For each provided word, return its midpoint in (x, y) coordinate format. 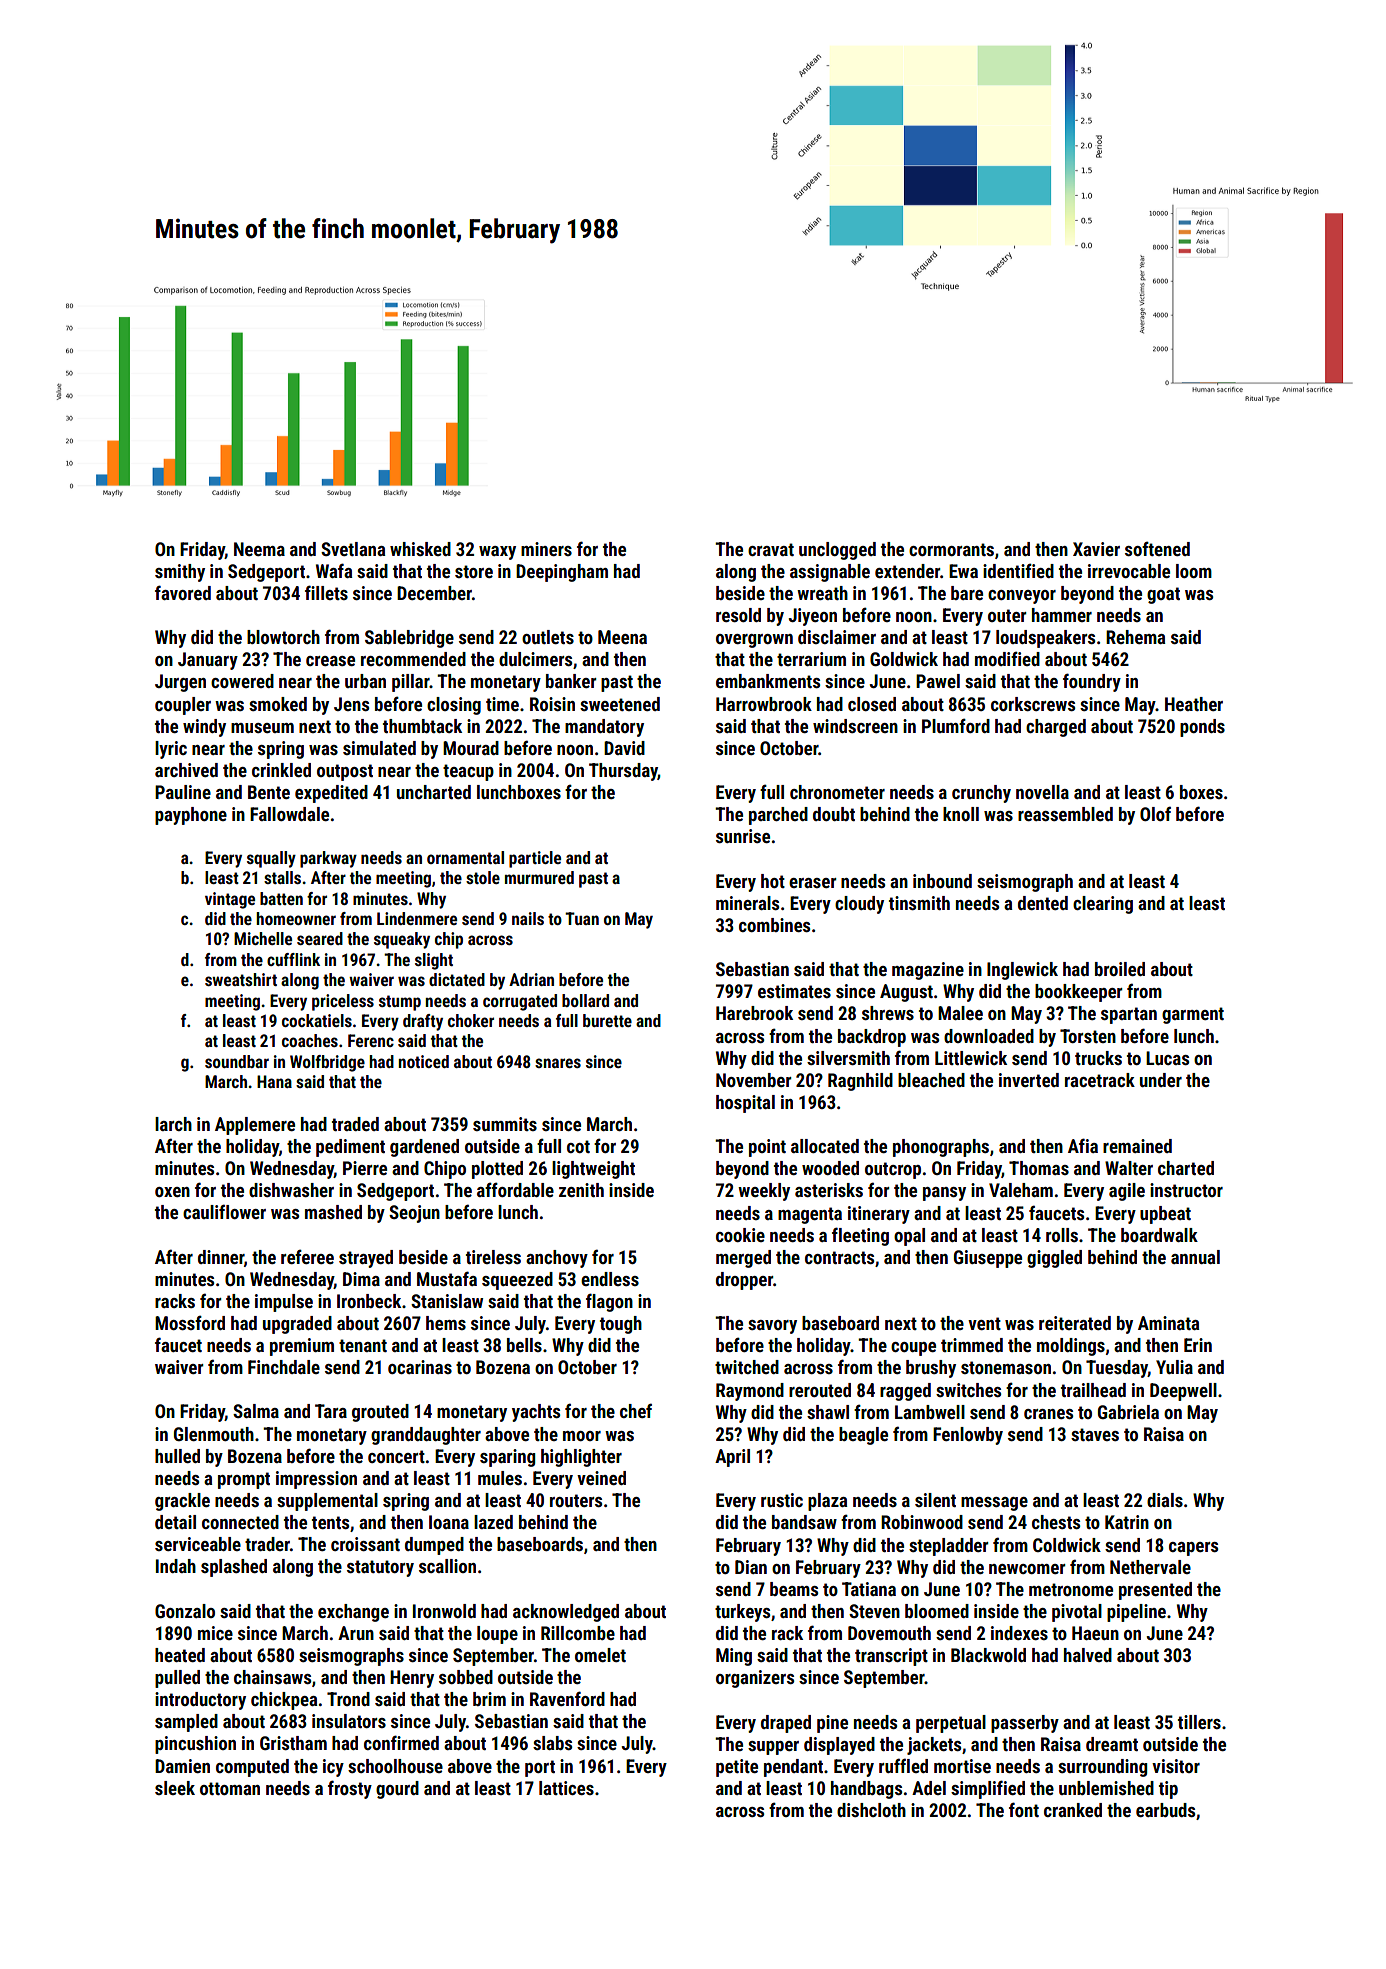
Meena (622, 637)
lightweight (593, 1170)
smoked (278, 704)
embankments (768, 681)
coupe (913, 1349)
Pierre (365, 1168)
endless (610, 1279)
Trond (348, 1699)
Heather (1194, 704)
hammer (1062, 615)
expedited (331, 794)
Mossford (190, 1322)
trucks (1098, 1058)
